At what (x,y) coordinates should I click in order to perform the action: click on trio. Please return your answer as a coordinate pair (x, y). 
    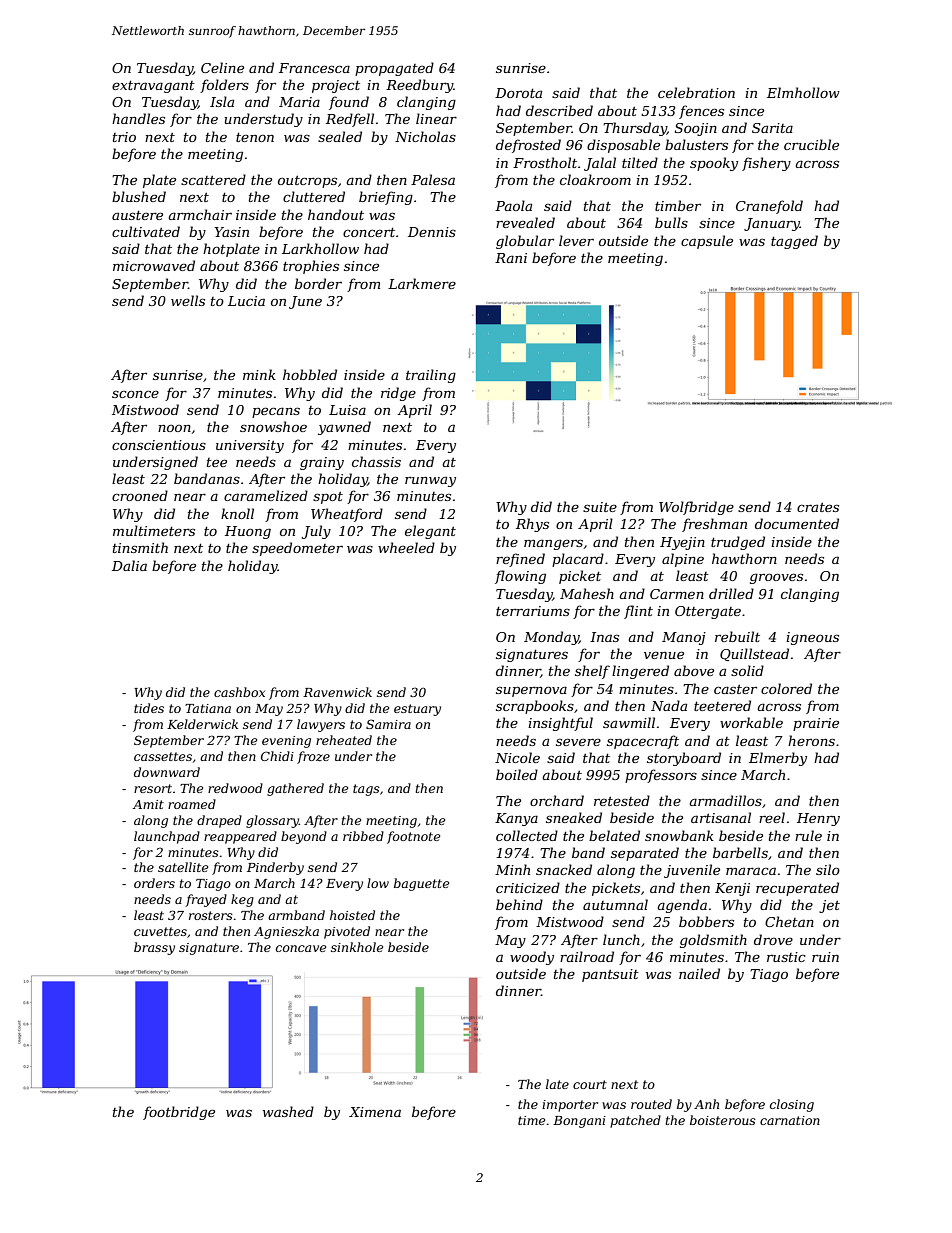
    Looking at the image, I should click on (124, 137).
